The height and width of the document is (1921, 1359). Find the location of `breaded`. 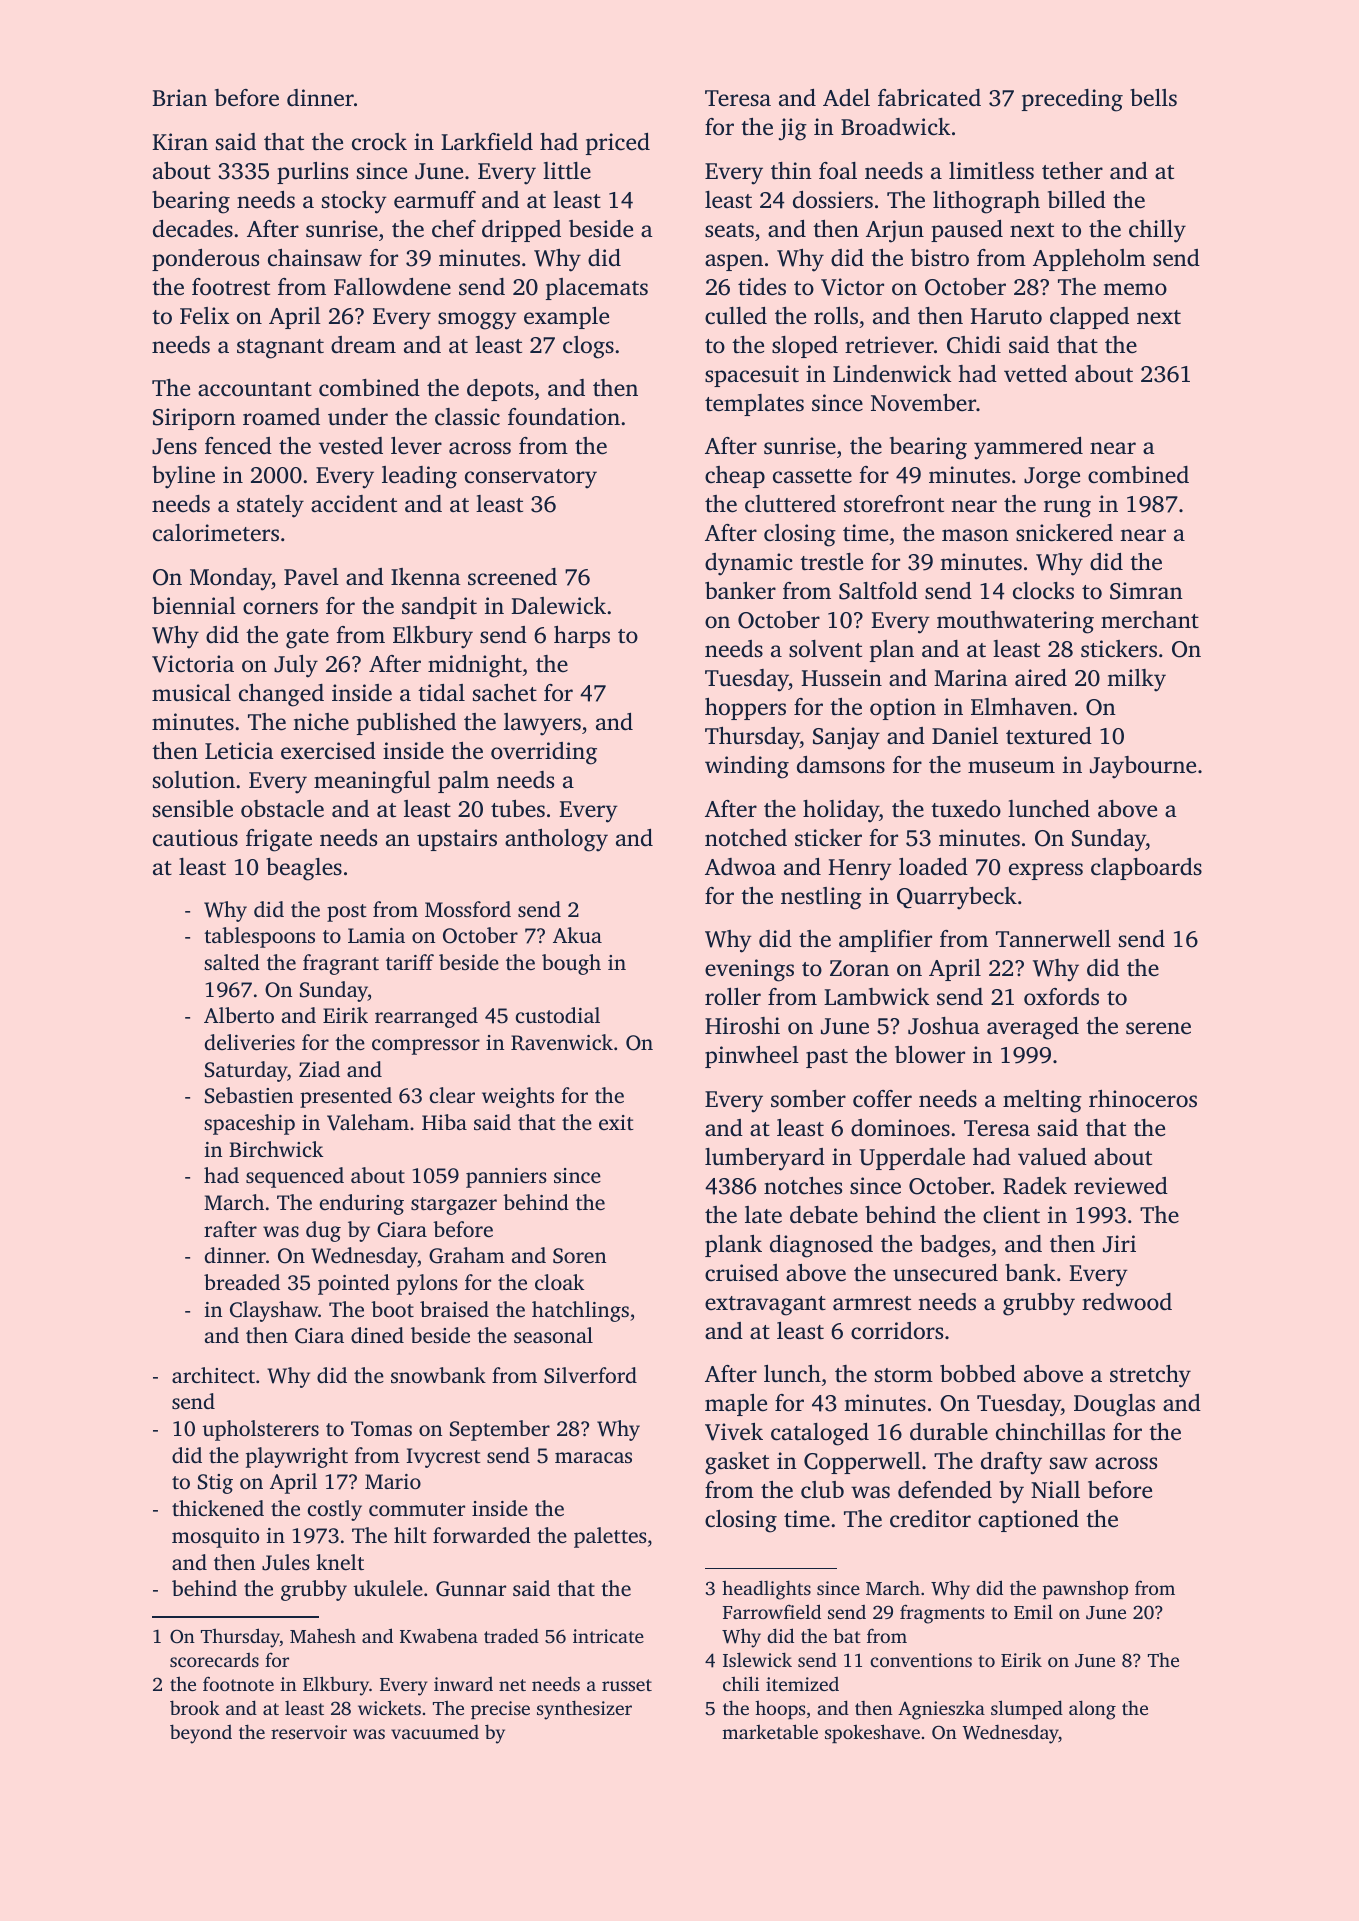

breaded is located at coordinates (242, 1282).
